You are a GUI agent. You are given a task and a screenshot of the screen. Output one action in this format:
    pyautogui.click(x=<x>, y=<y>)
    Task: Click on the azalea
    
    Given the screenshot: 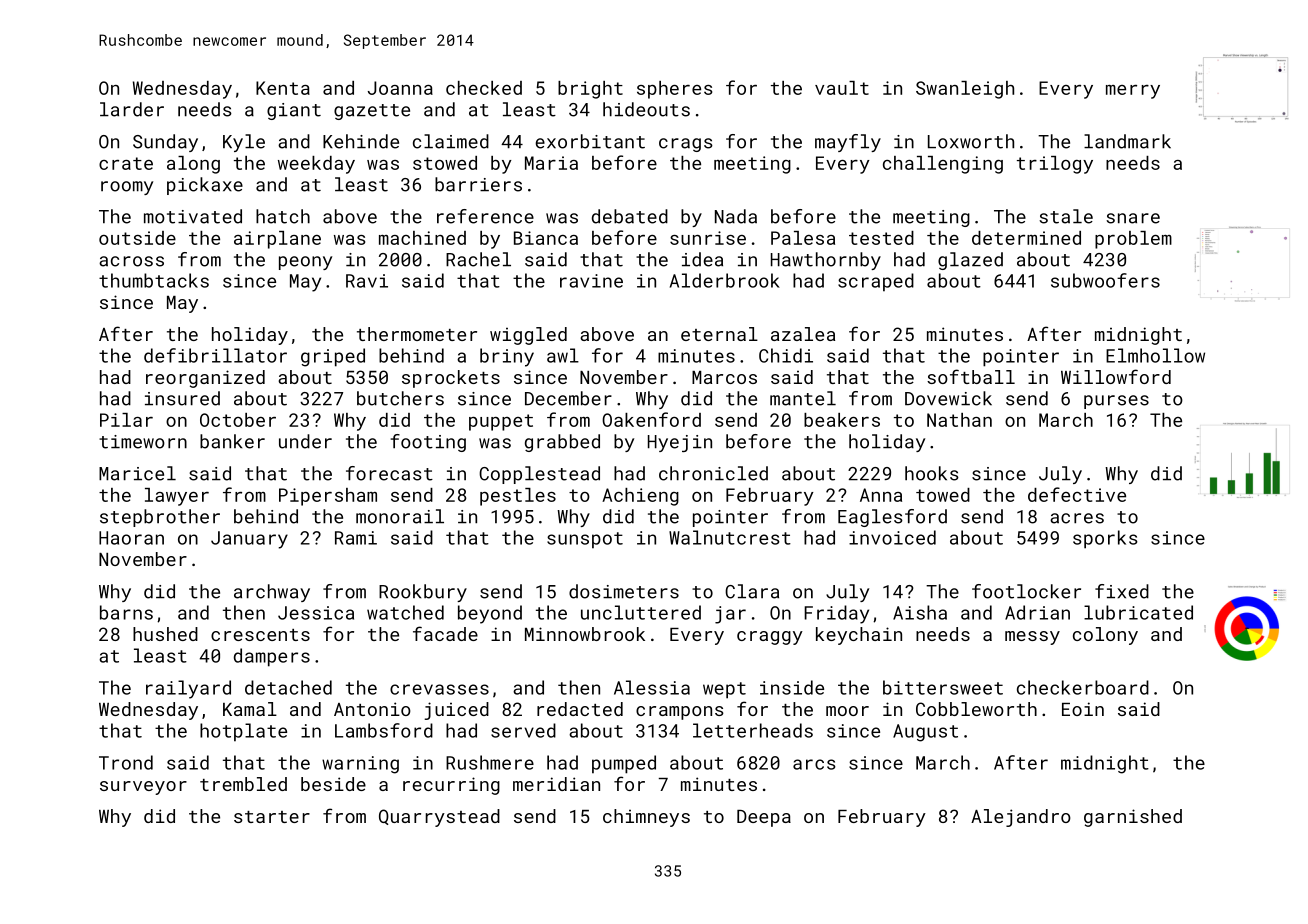 What is the action you would take?
    pyautogui.click(x=803, y=334)
